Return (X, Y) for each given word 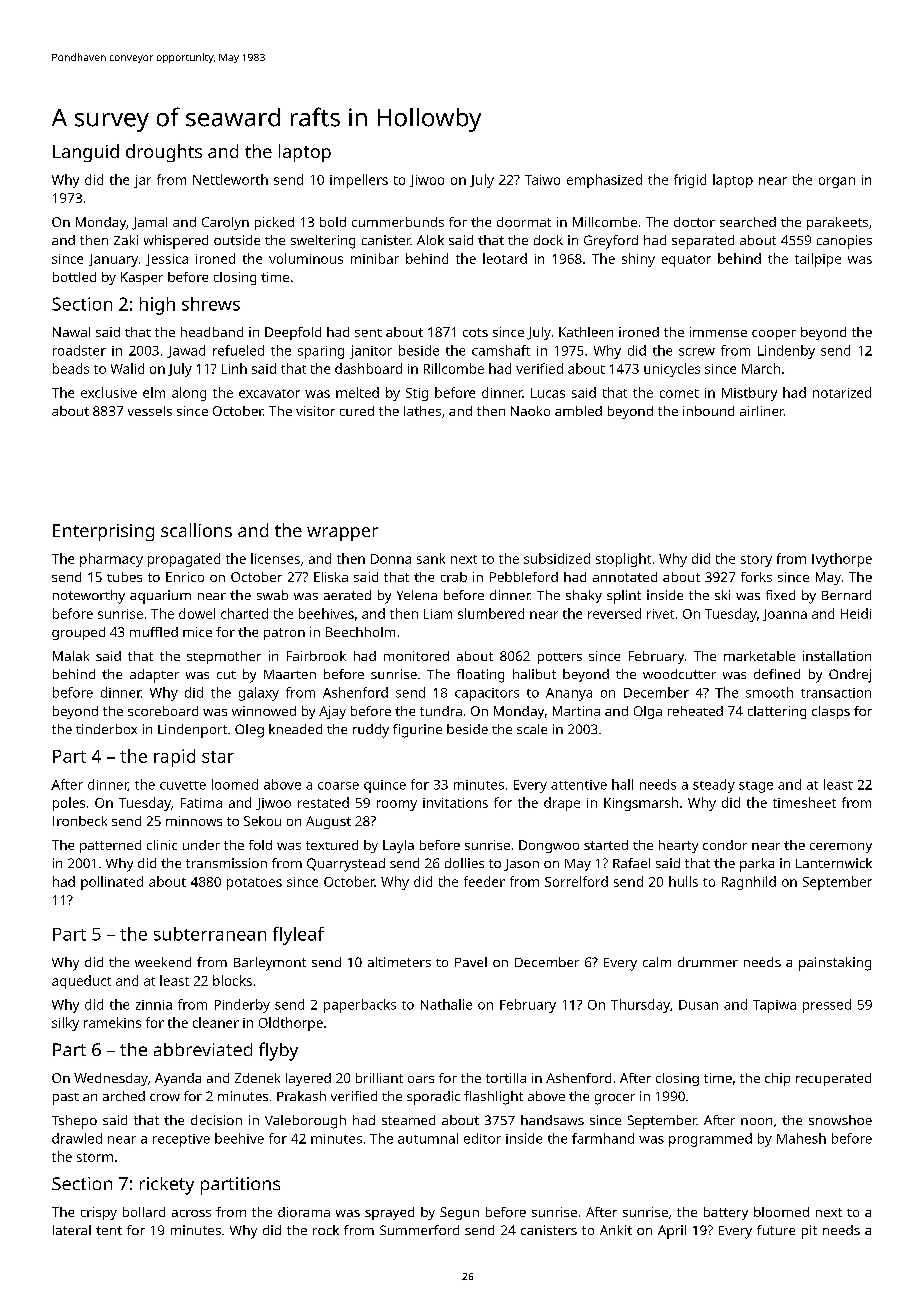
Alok (430, 240)
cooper (774, 335)
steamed (408, 1120)
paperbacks (360, 1006)
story (756, 561)
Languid (86, 153)
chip (777, 1079)
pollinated (112, 883)
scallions (196, 530)
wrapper (342, 534)
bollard (144, 1212)
